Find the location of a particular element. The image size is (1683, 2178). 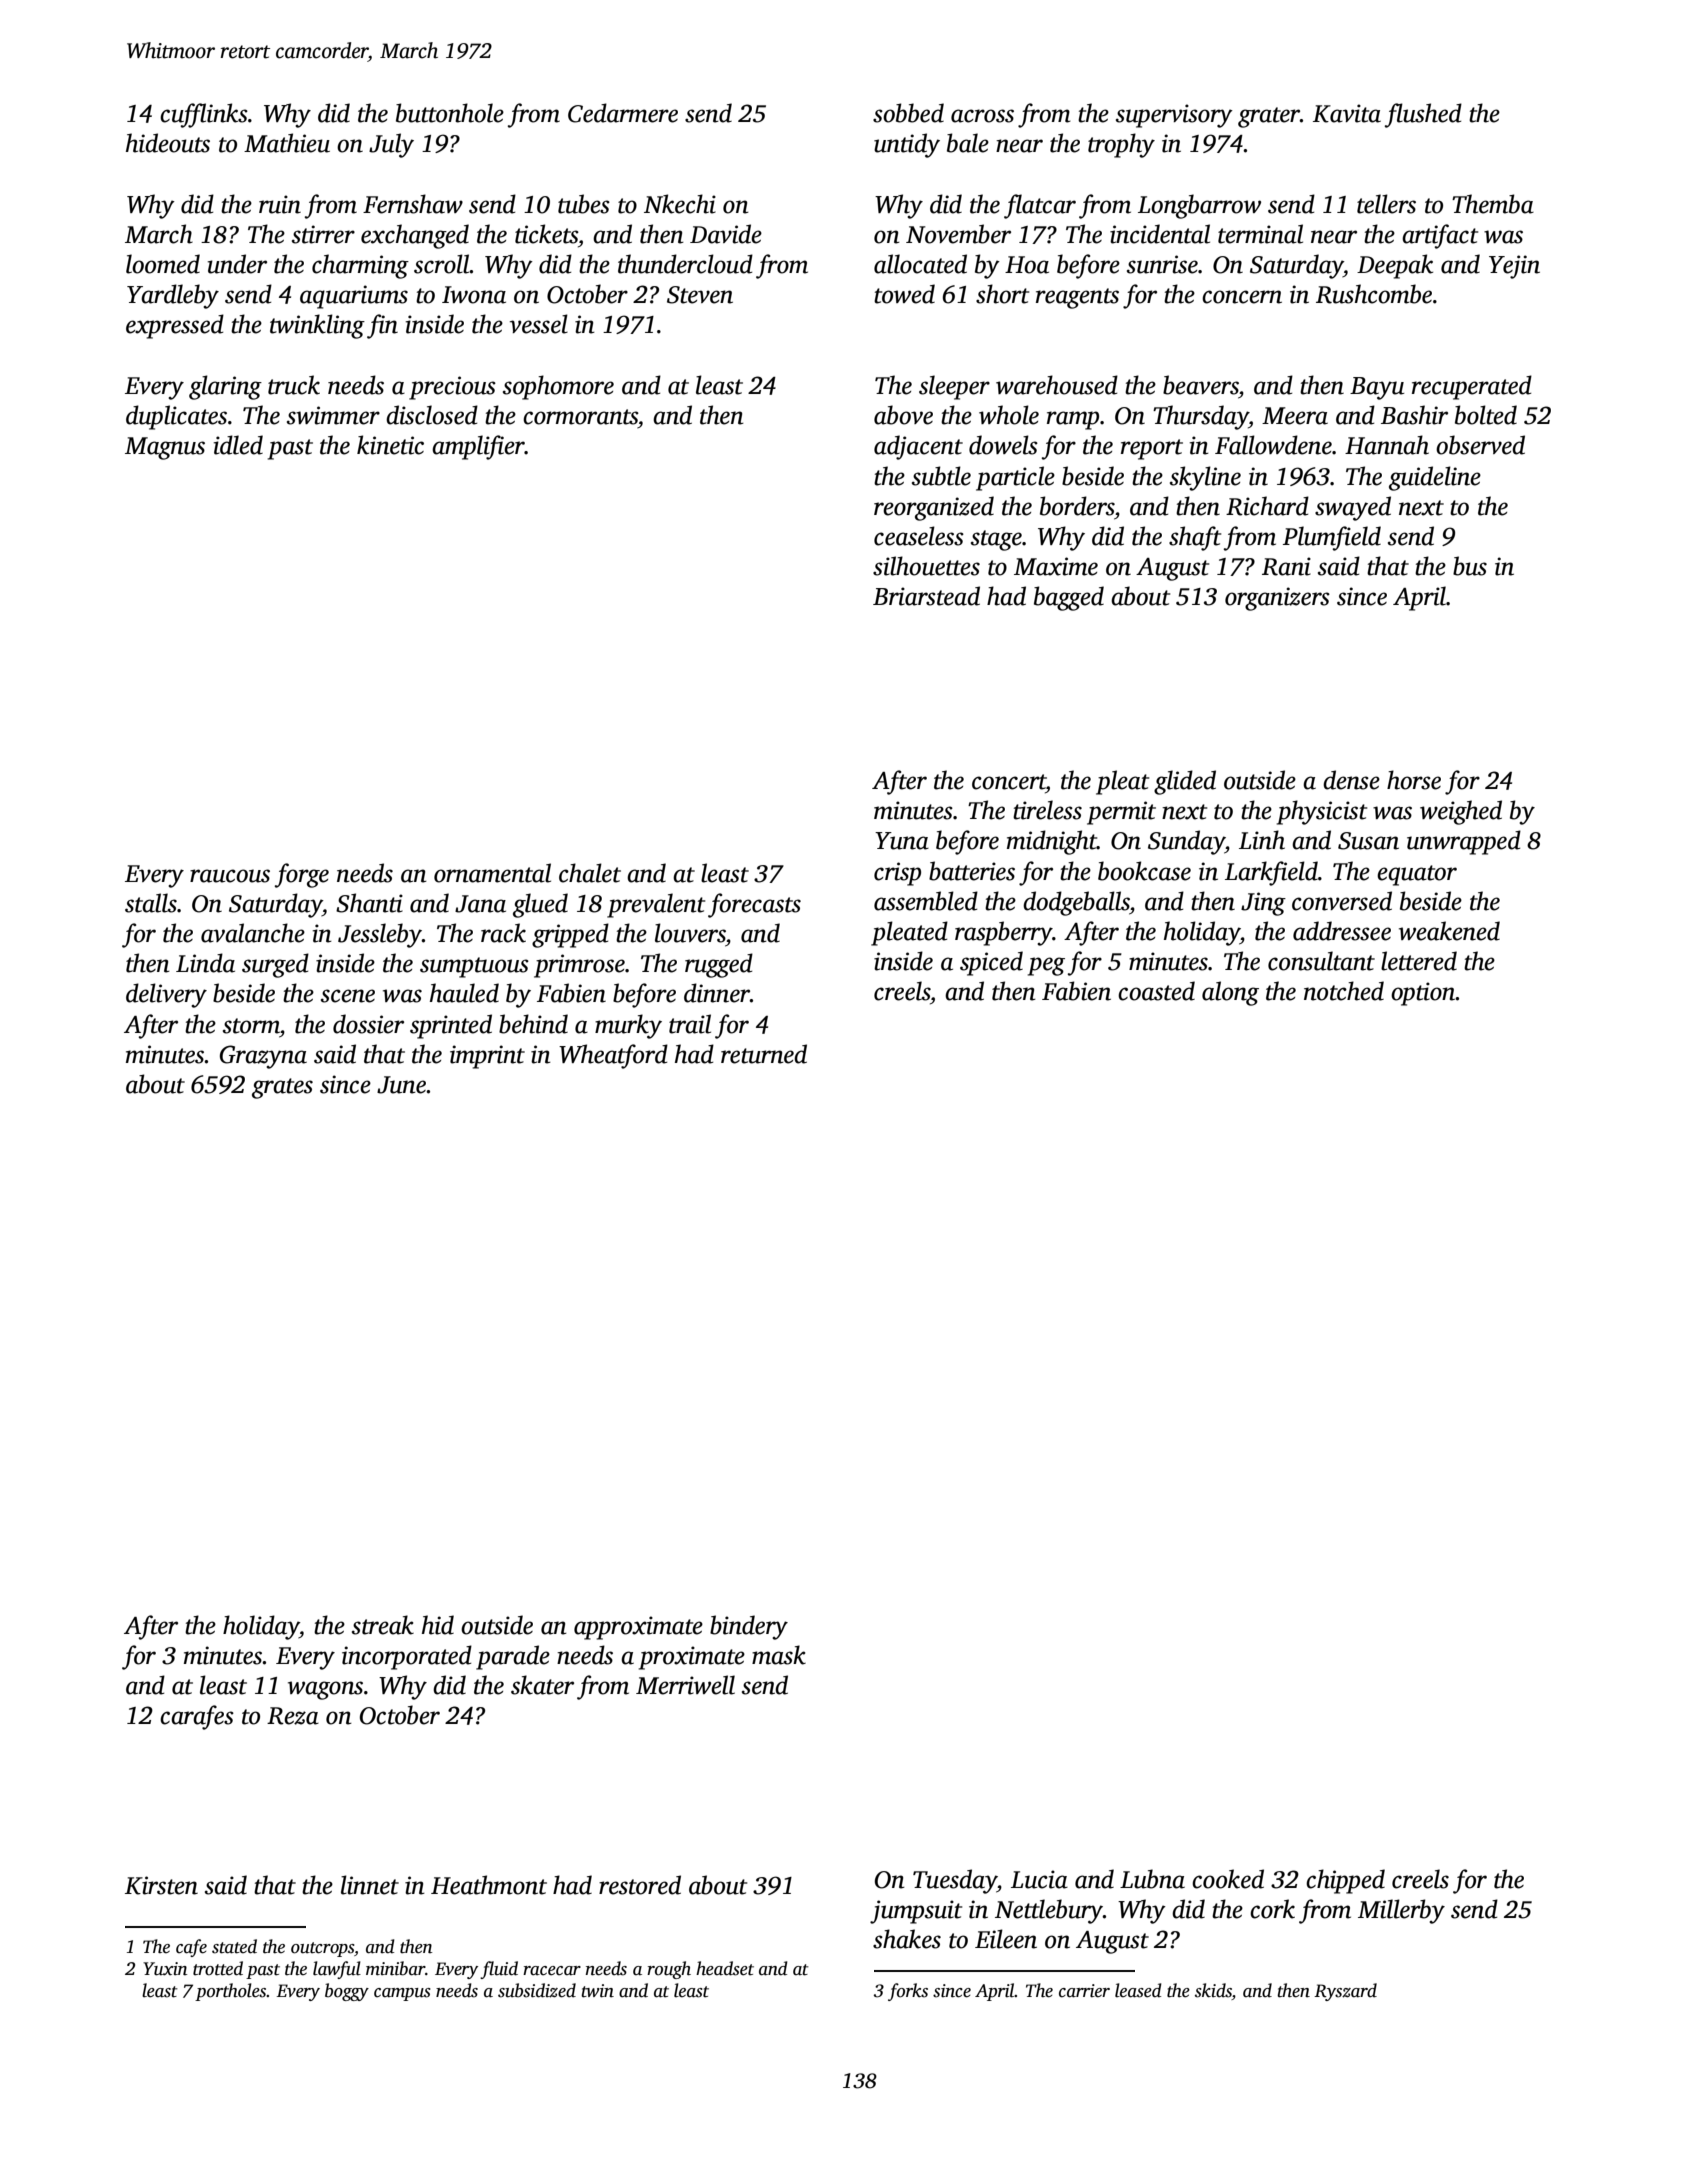

option is located at coordinates (1423, 994).
